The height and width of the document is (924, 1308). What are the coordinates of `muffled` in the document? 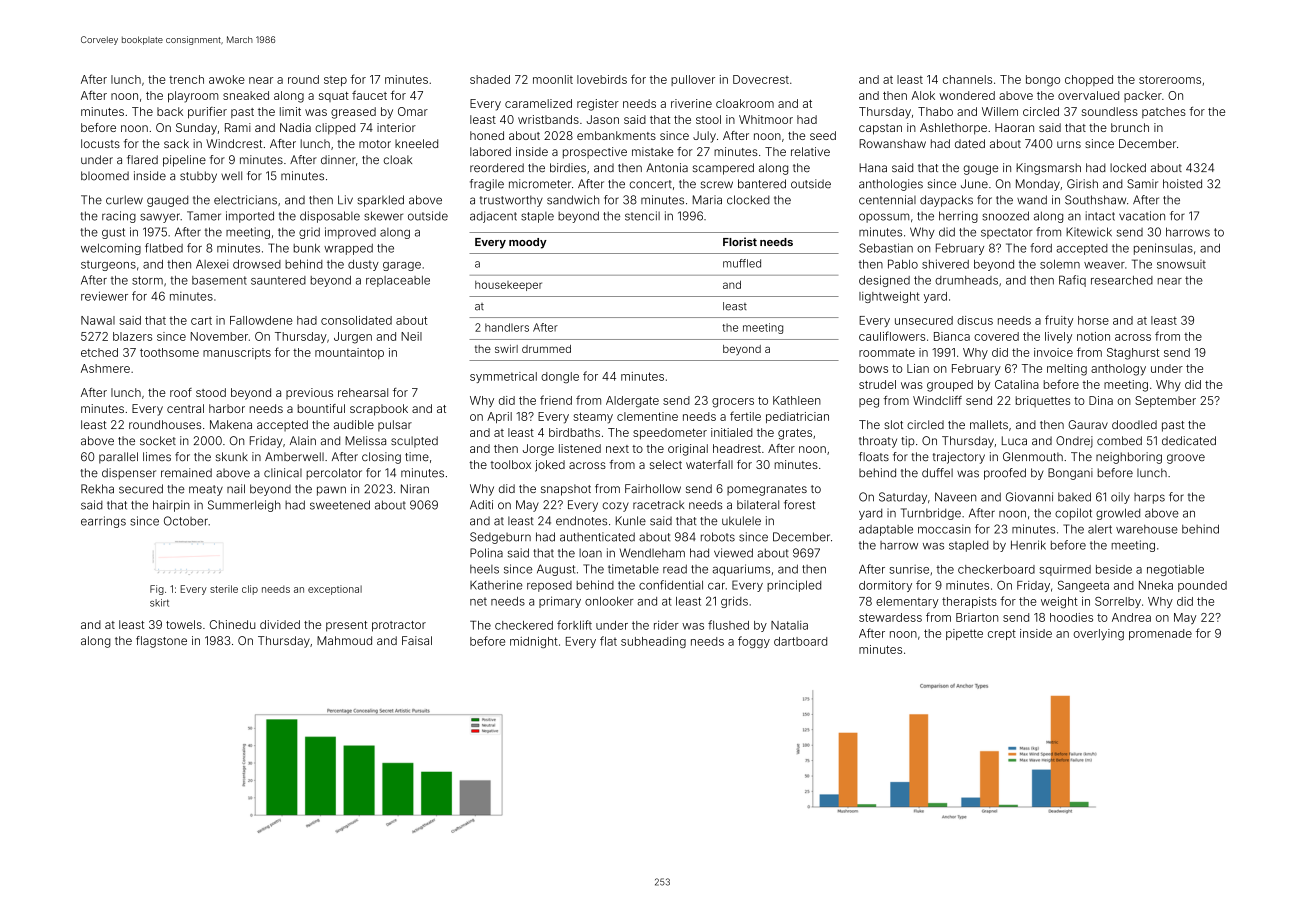 It's located at (742, 263).
